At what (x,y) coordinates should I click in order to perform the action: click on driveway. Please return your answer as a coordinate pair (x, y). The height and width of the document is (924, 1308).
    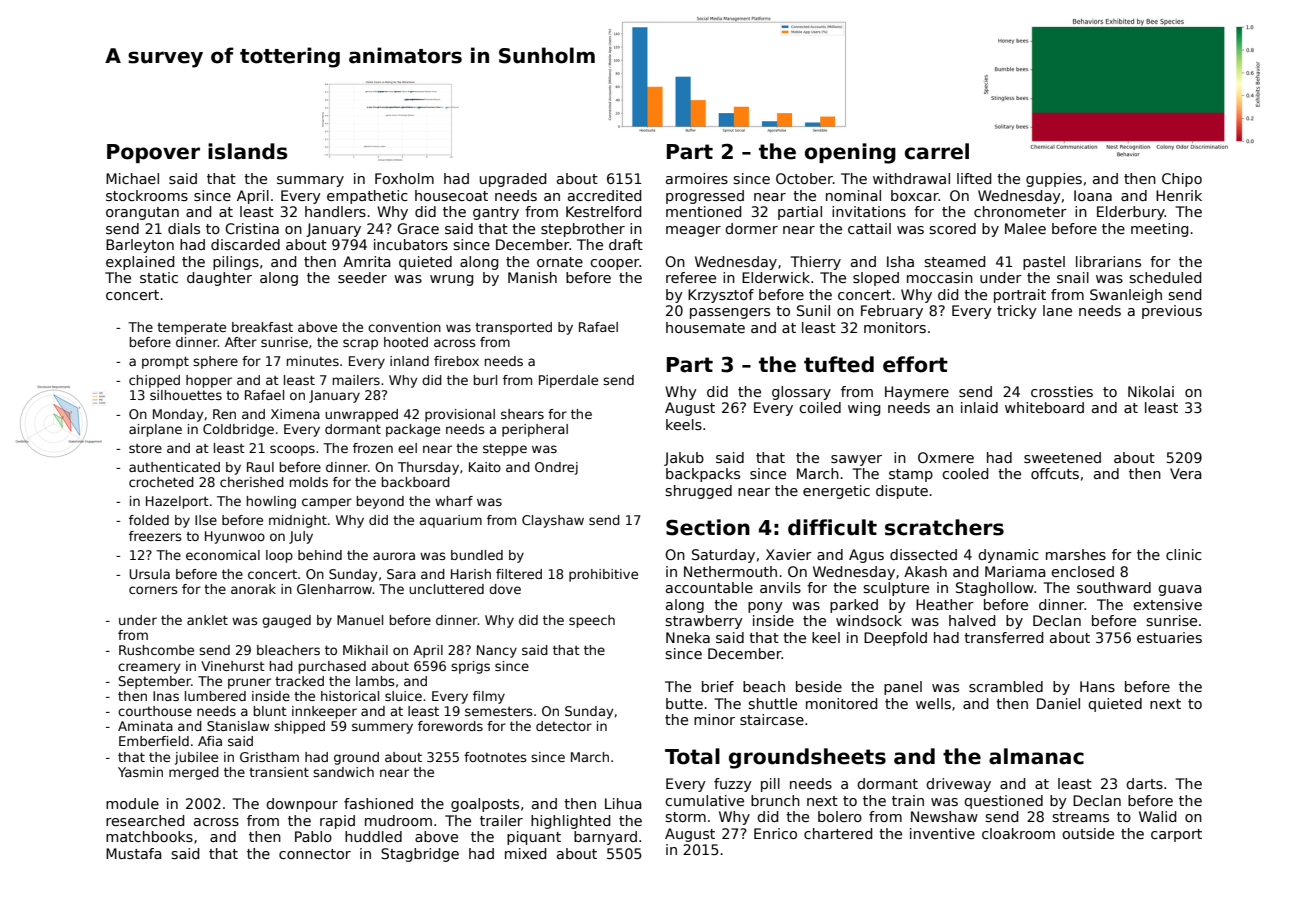
    Looking at the image, I should click on (958, 785).
